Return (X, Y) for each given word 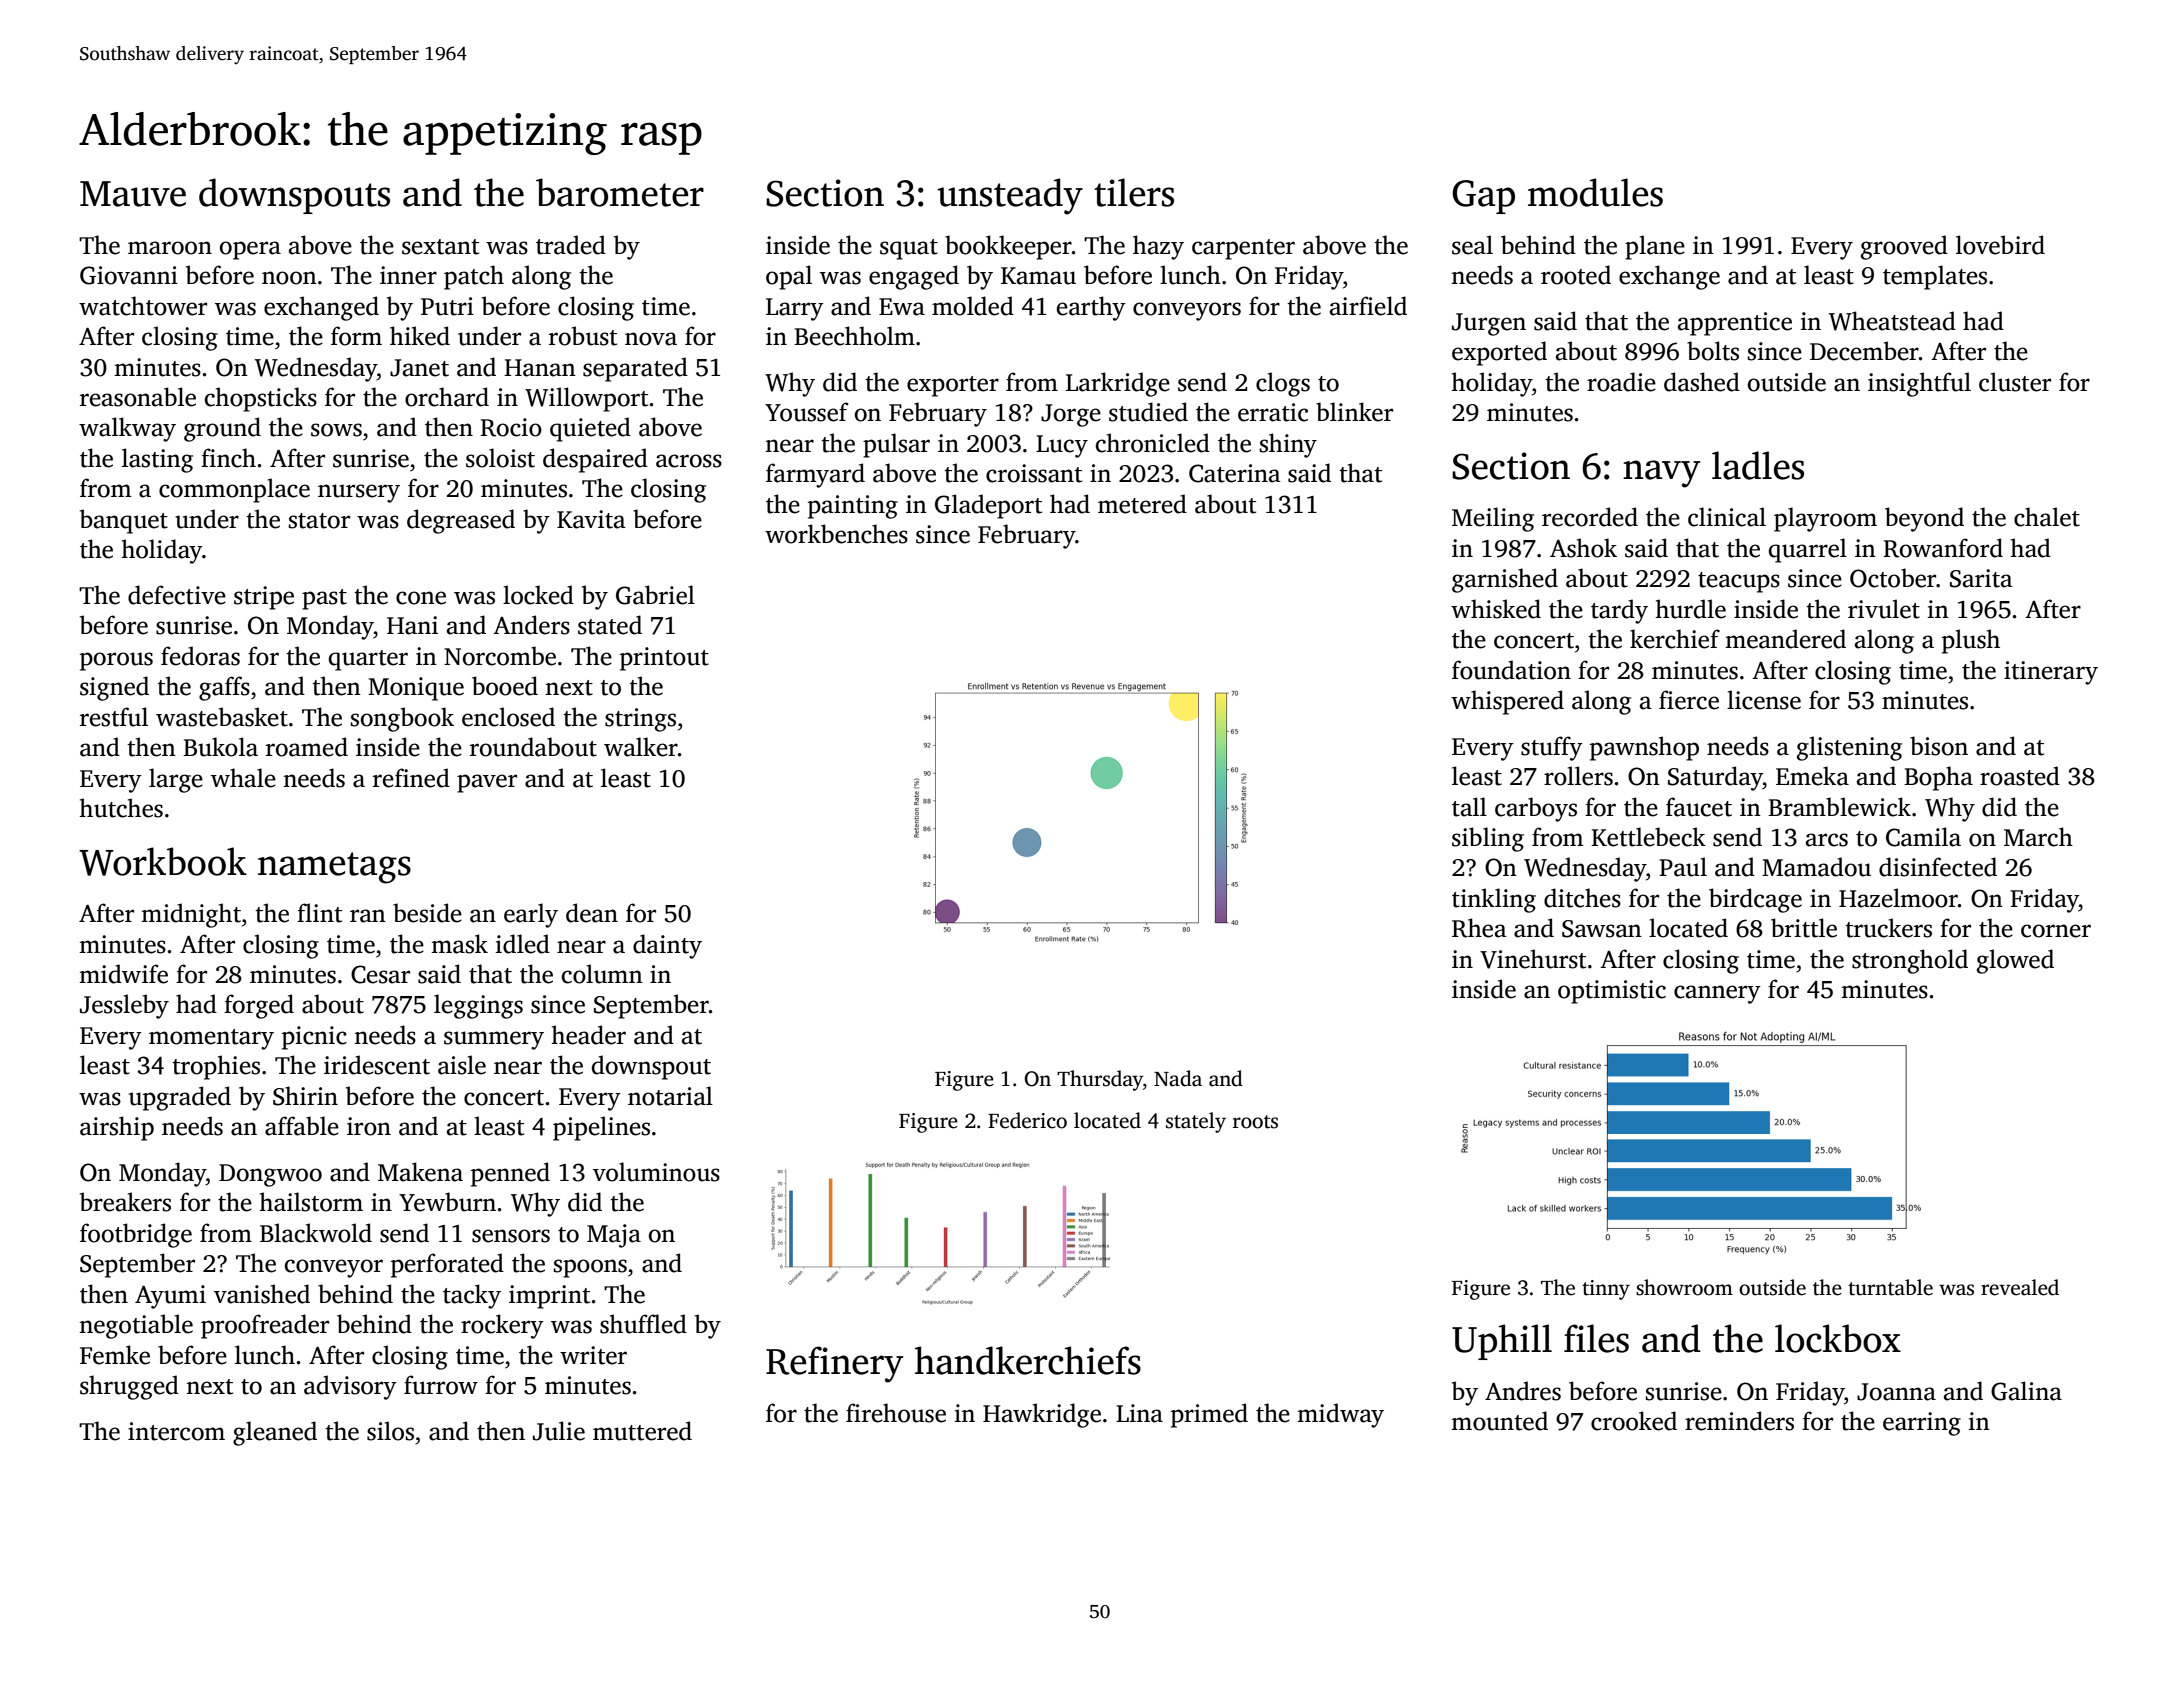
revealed (2020, 1287)
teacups (1739, 582)
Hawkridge (1042, 1415)
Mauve (133, 194)
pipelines (601, 1128)
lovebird (2000, 245)
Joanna (1896, 1392)
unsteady (1010, 196)
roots (1255, 1122)
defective (177, 595)
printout (664, 659)
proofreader (265, 1326)
